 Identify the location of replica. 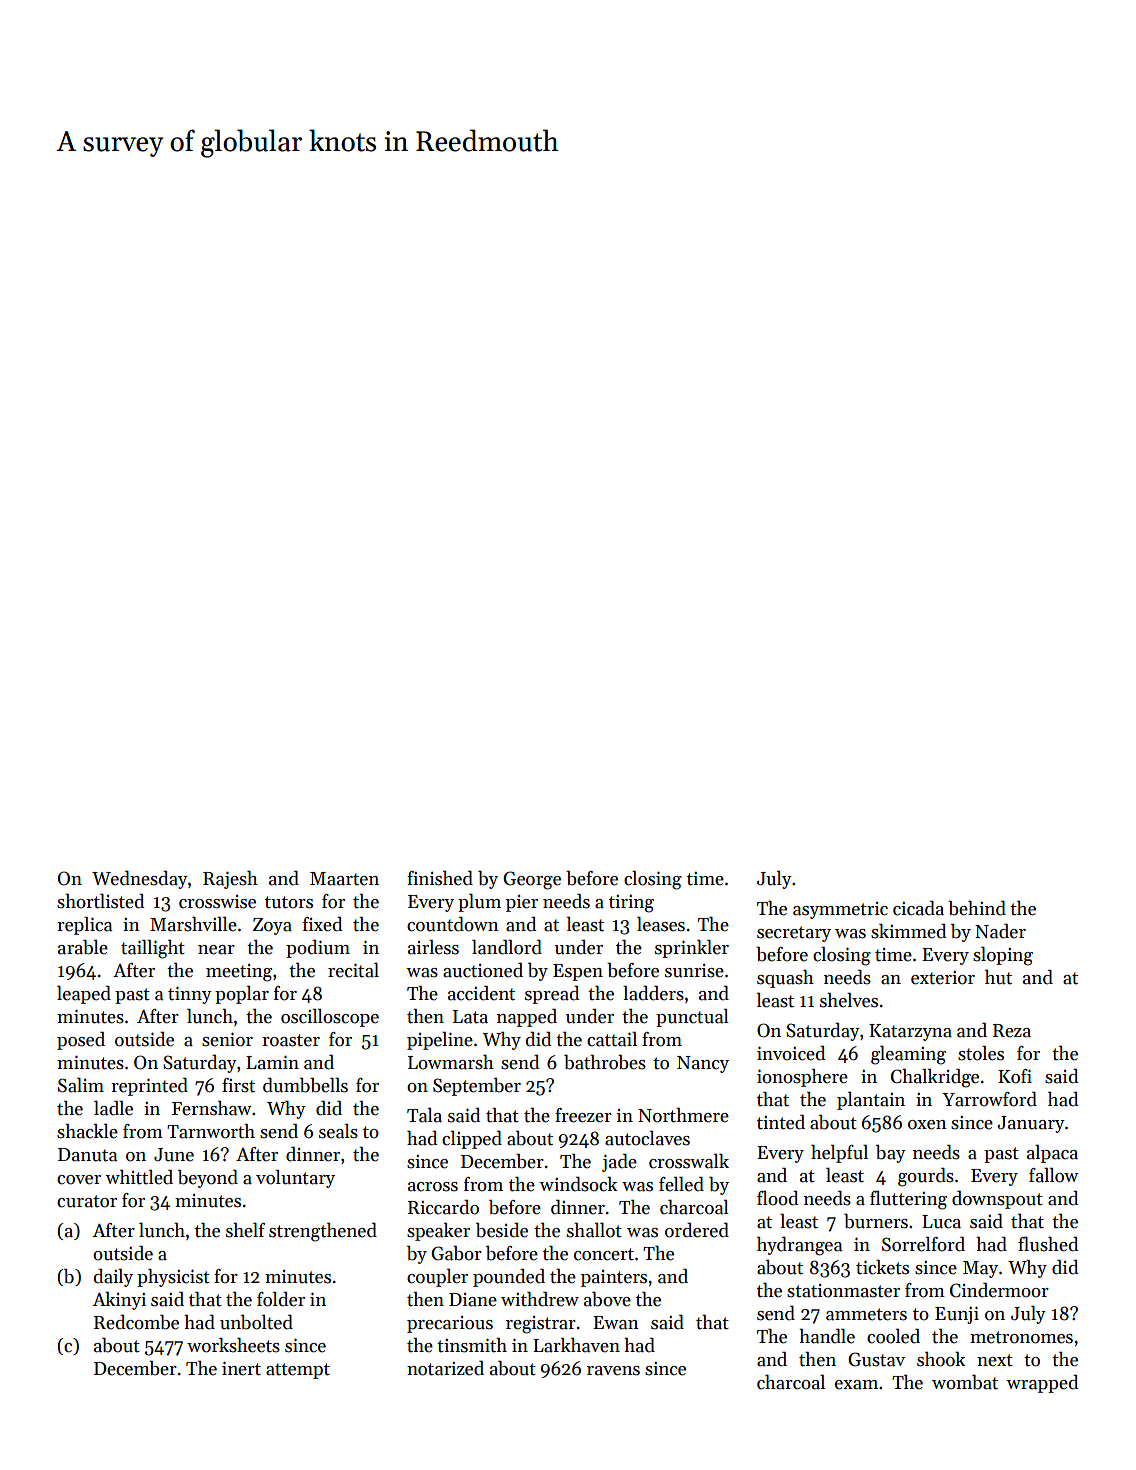
(84, 926).
